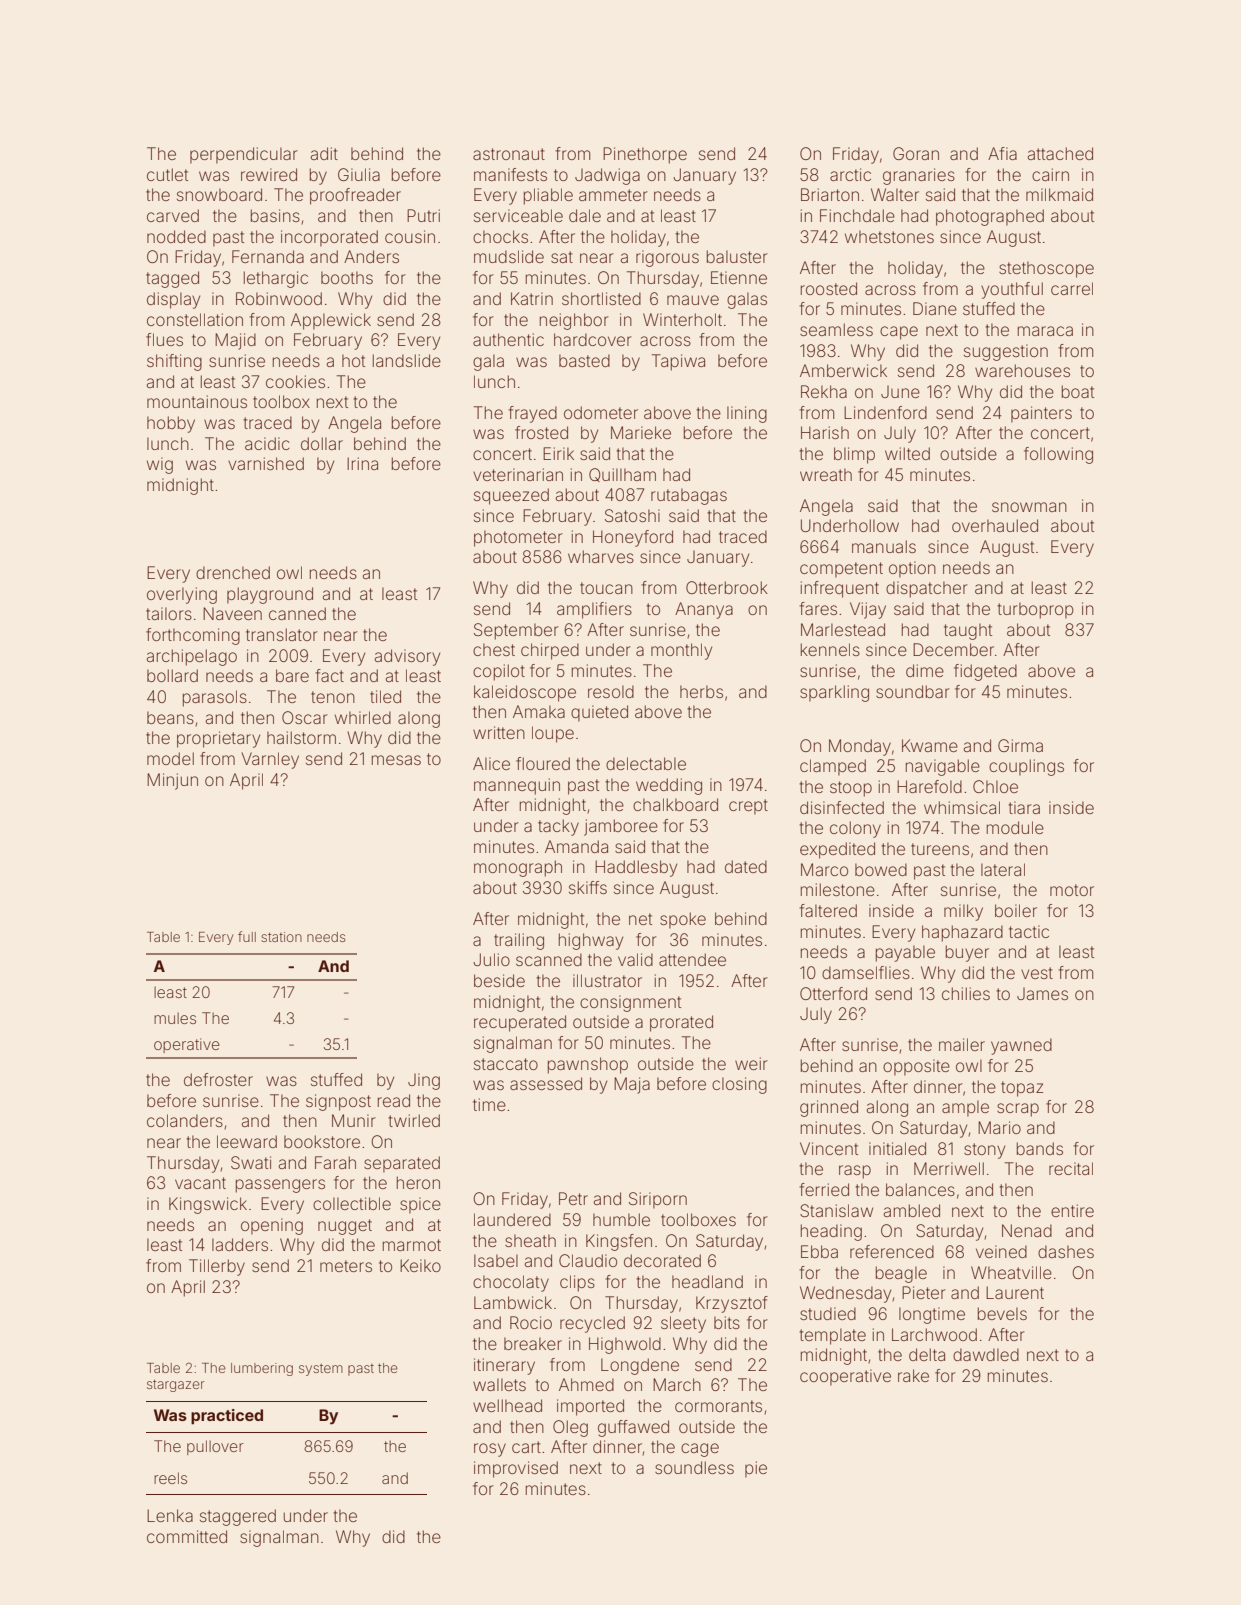 The height and width of the screenshot is (1605, 1241). I want to click on meters, so click(346, 1266).
